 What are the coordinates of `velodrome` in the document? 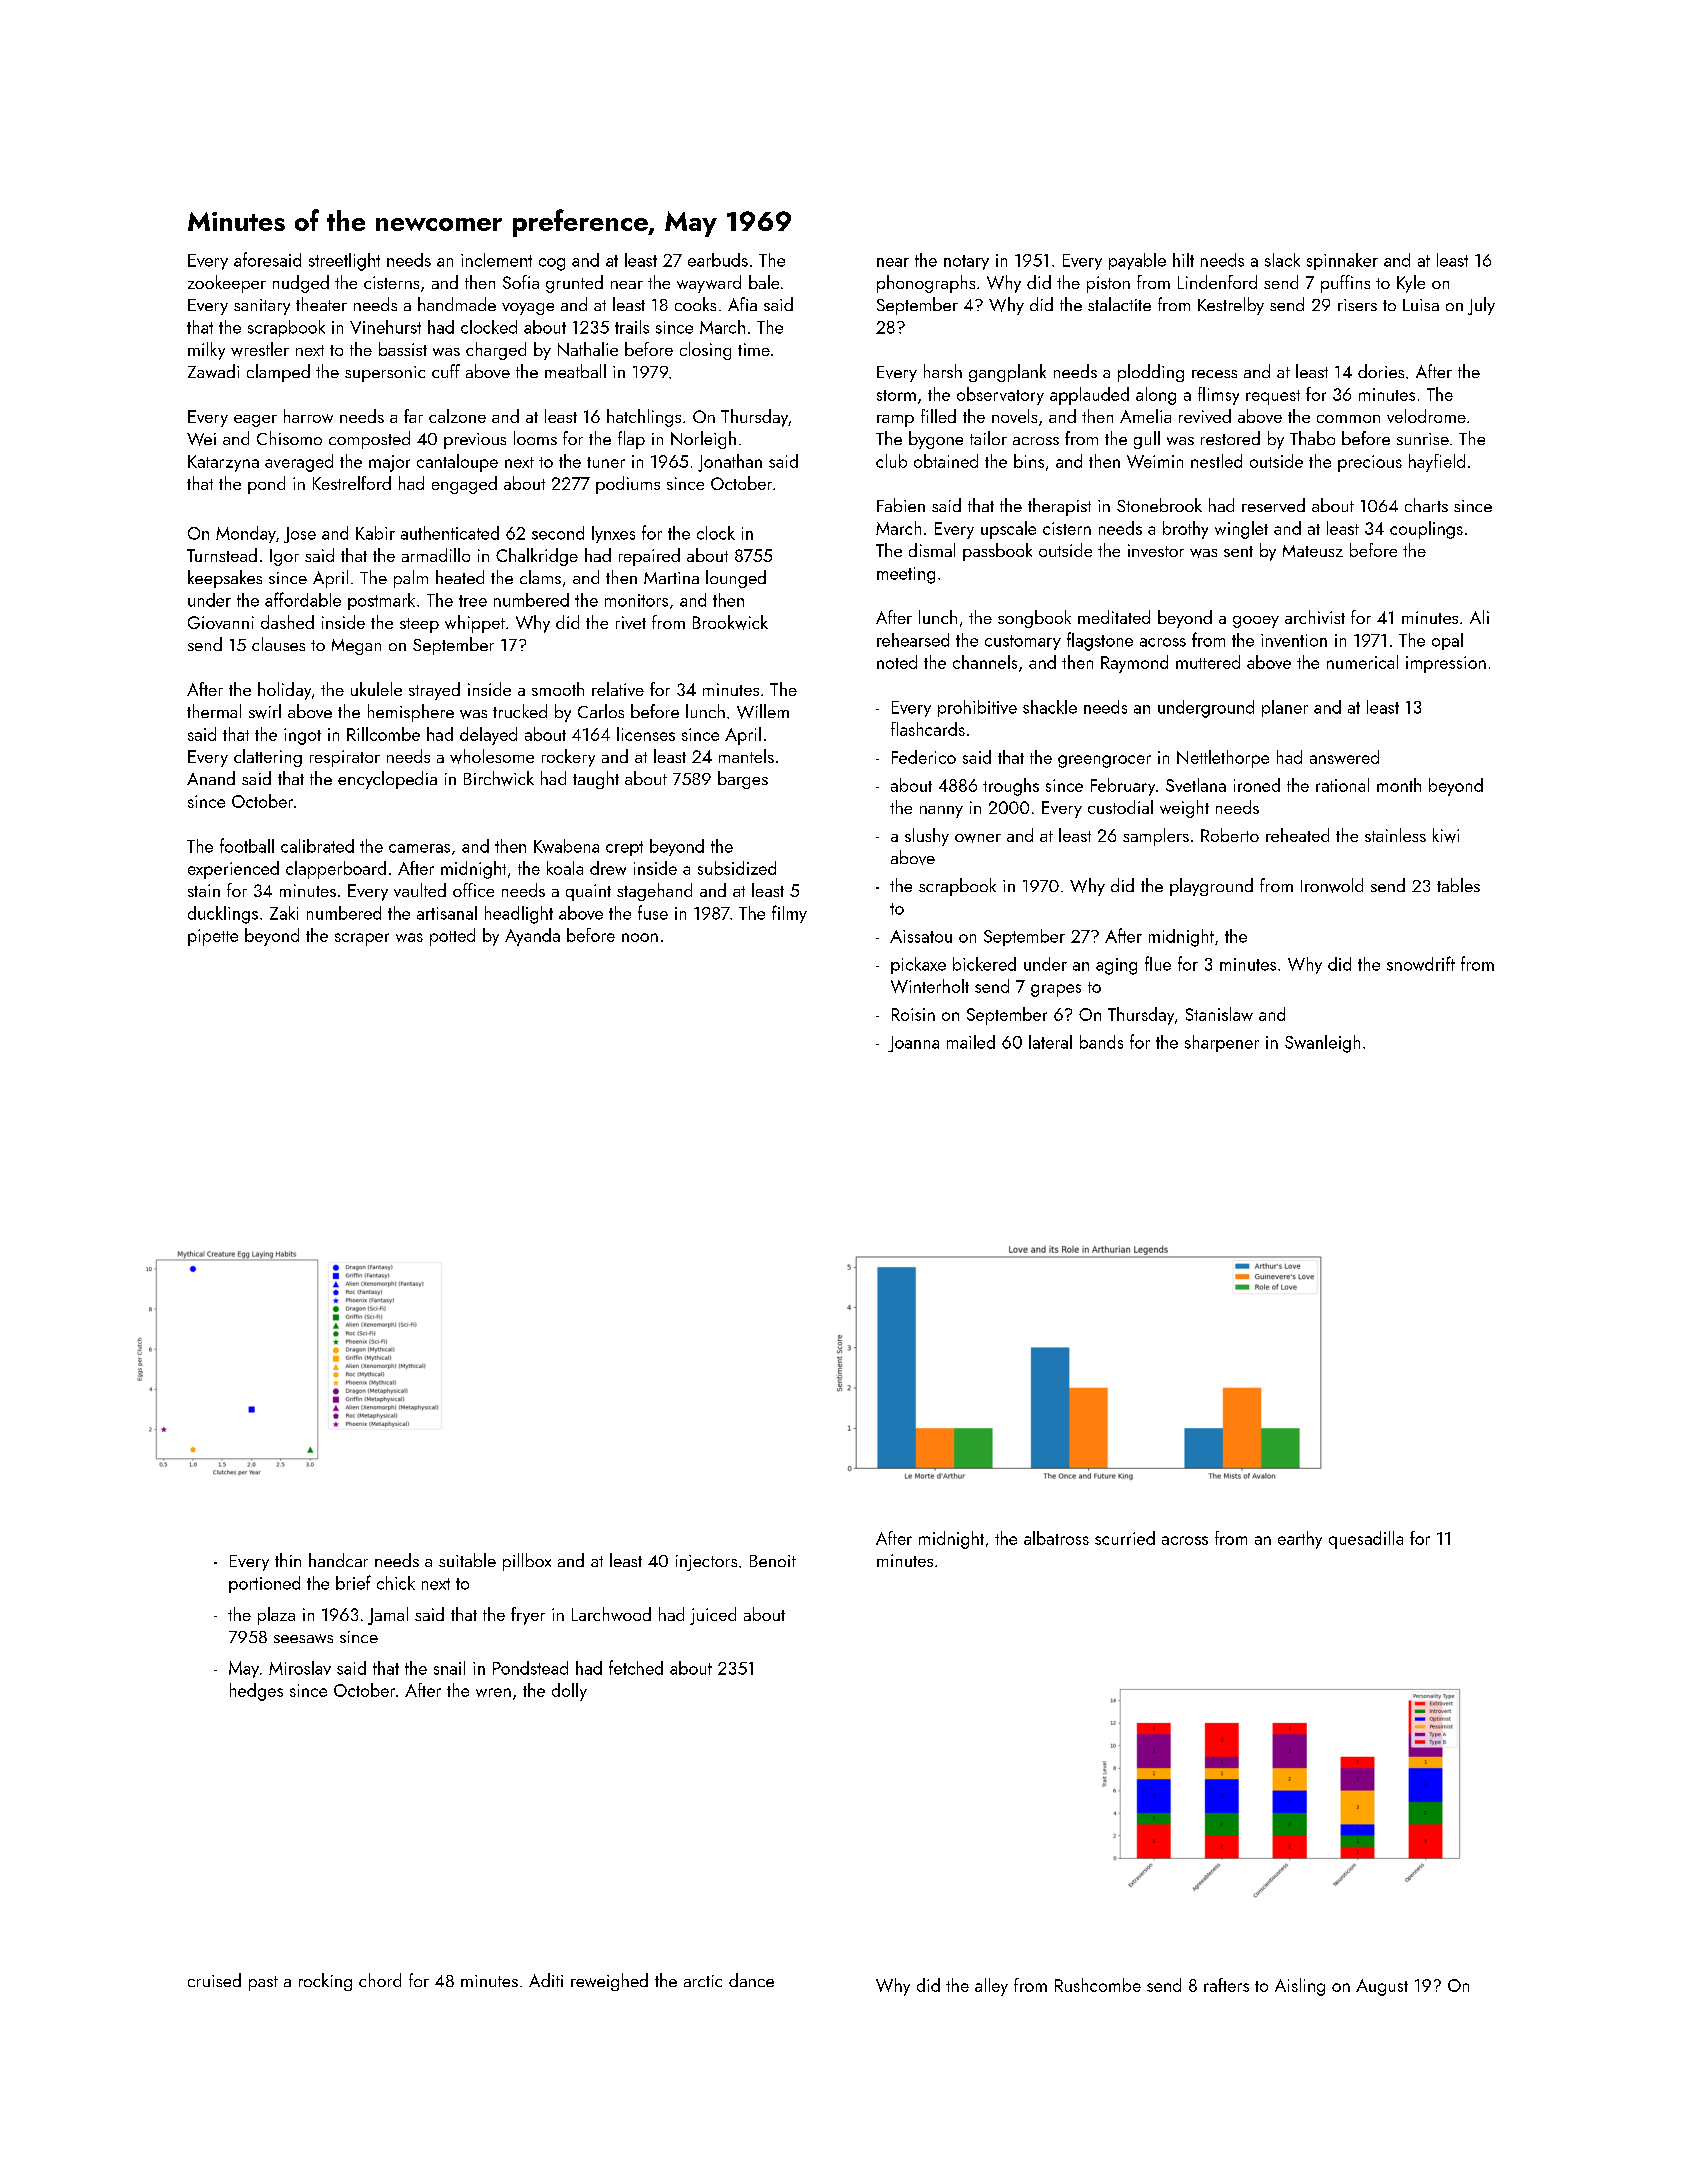 It's located at (1426, 416).
